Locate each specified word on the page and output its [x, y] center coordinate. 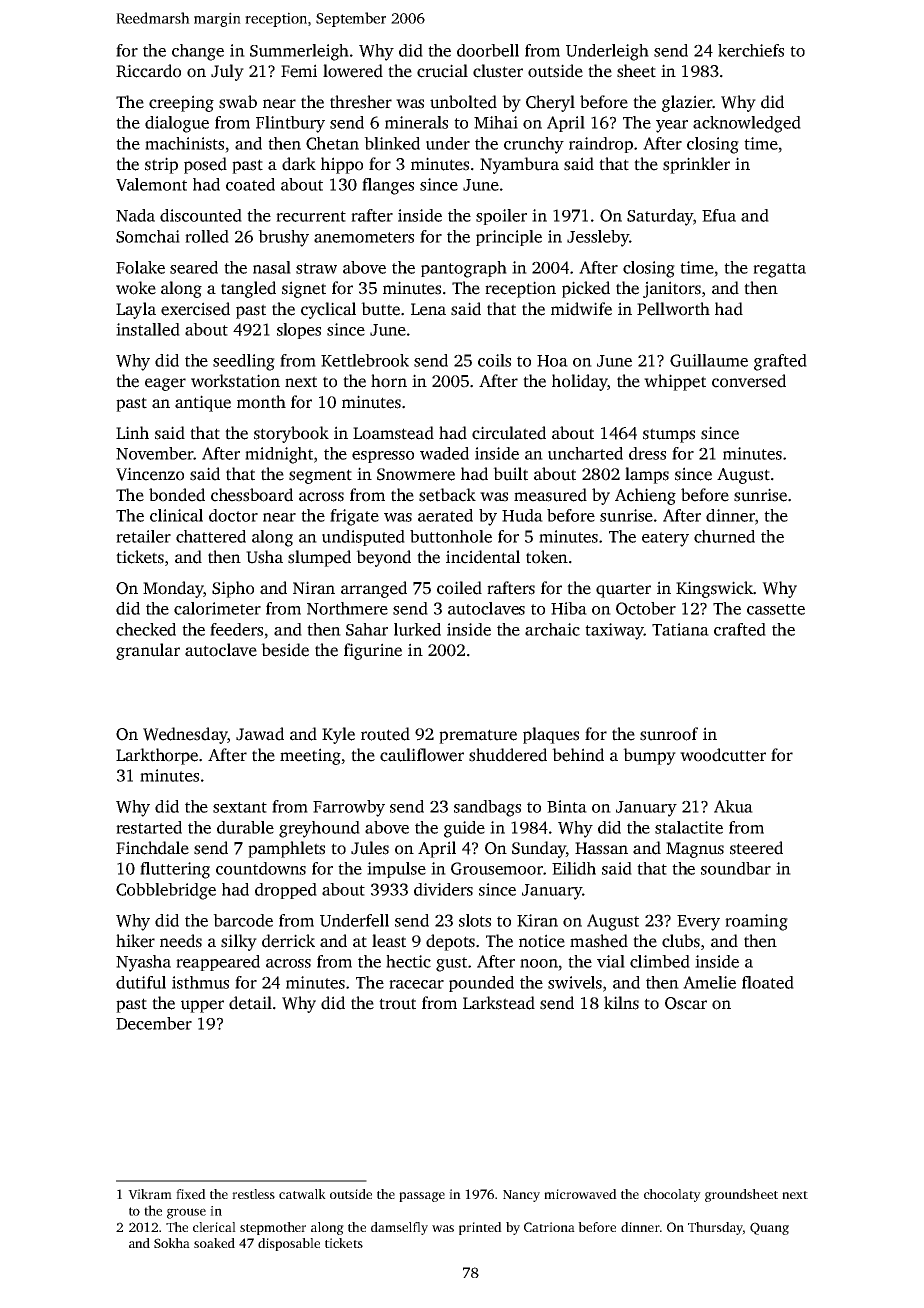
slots [475, 920]
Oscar [686, 1003]
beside [285, 650]
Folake [140, 267]
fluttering [175, 870]
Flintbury [290, 124]
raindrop [601, 145]
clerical [214, 1227]
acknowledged [747, 124]
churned [724, 536]
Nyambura [519, 165]
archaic [552, 629]
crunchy [534, 145]
